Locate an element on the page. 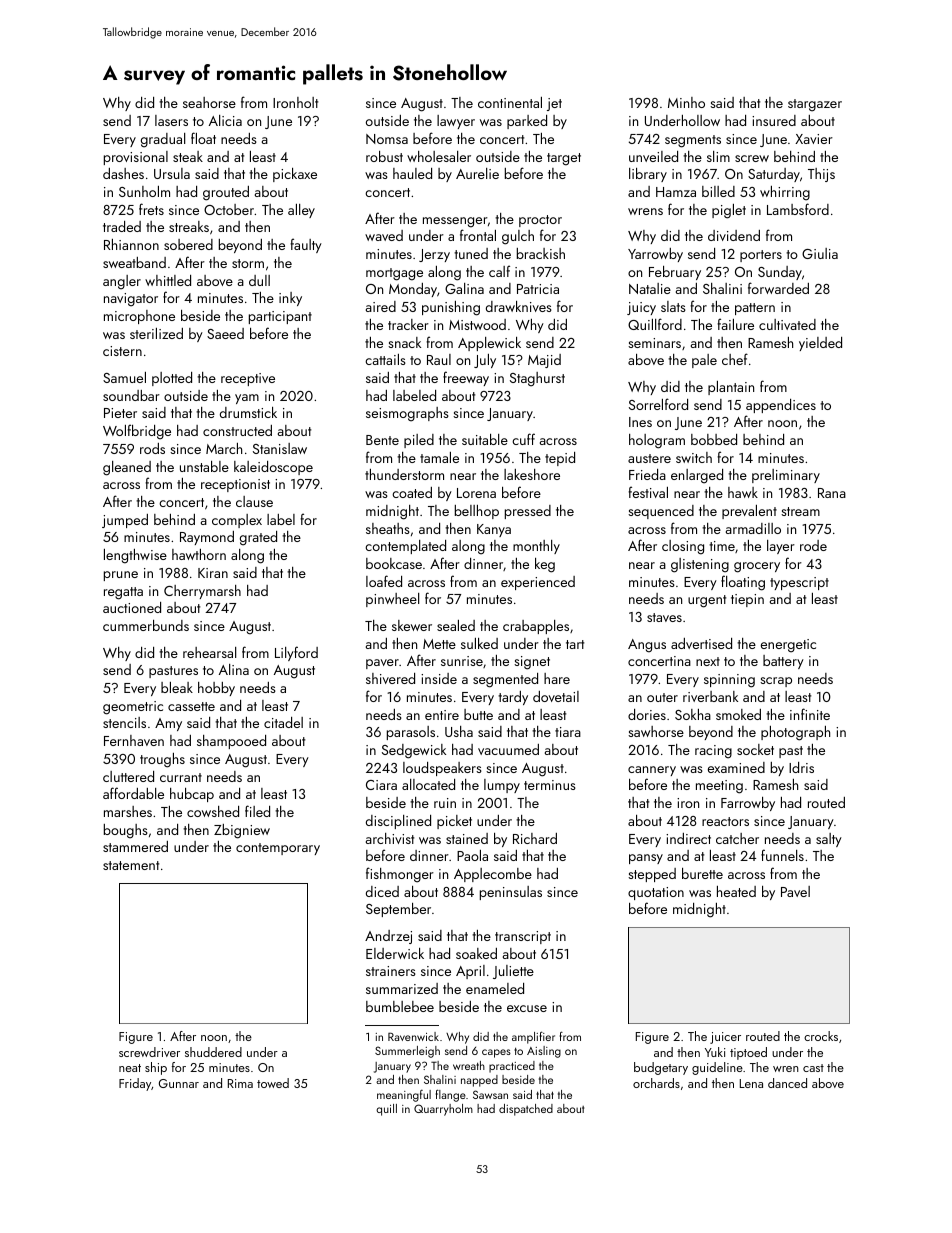  Jerzy is located at coordinates (434, 255).
